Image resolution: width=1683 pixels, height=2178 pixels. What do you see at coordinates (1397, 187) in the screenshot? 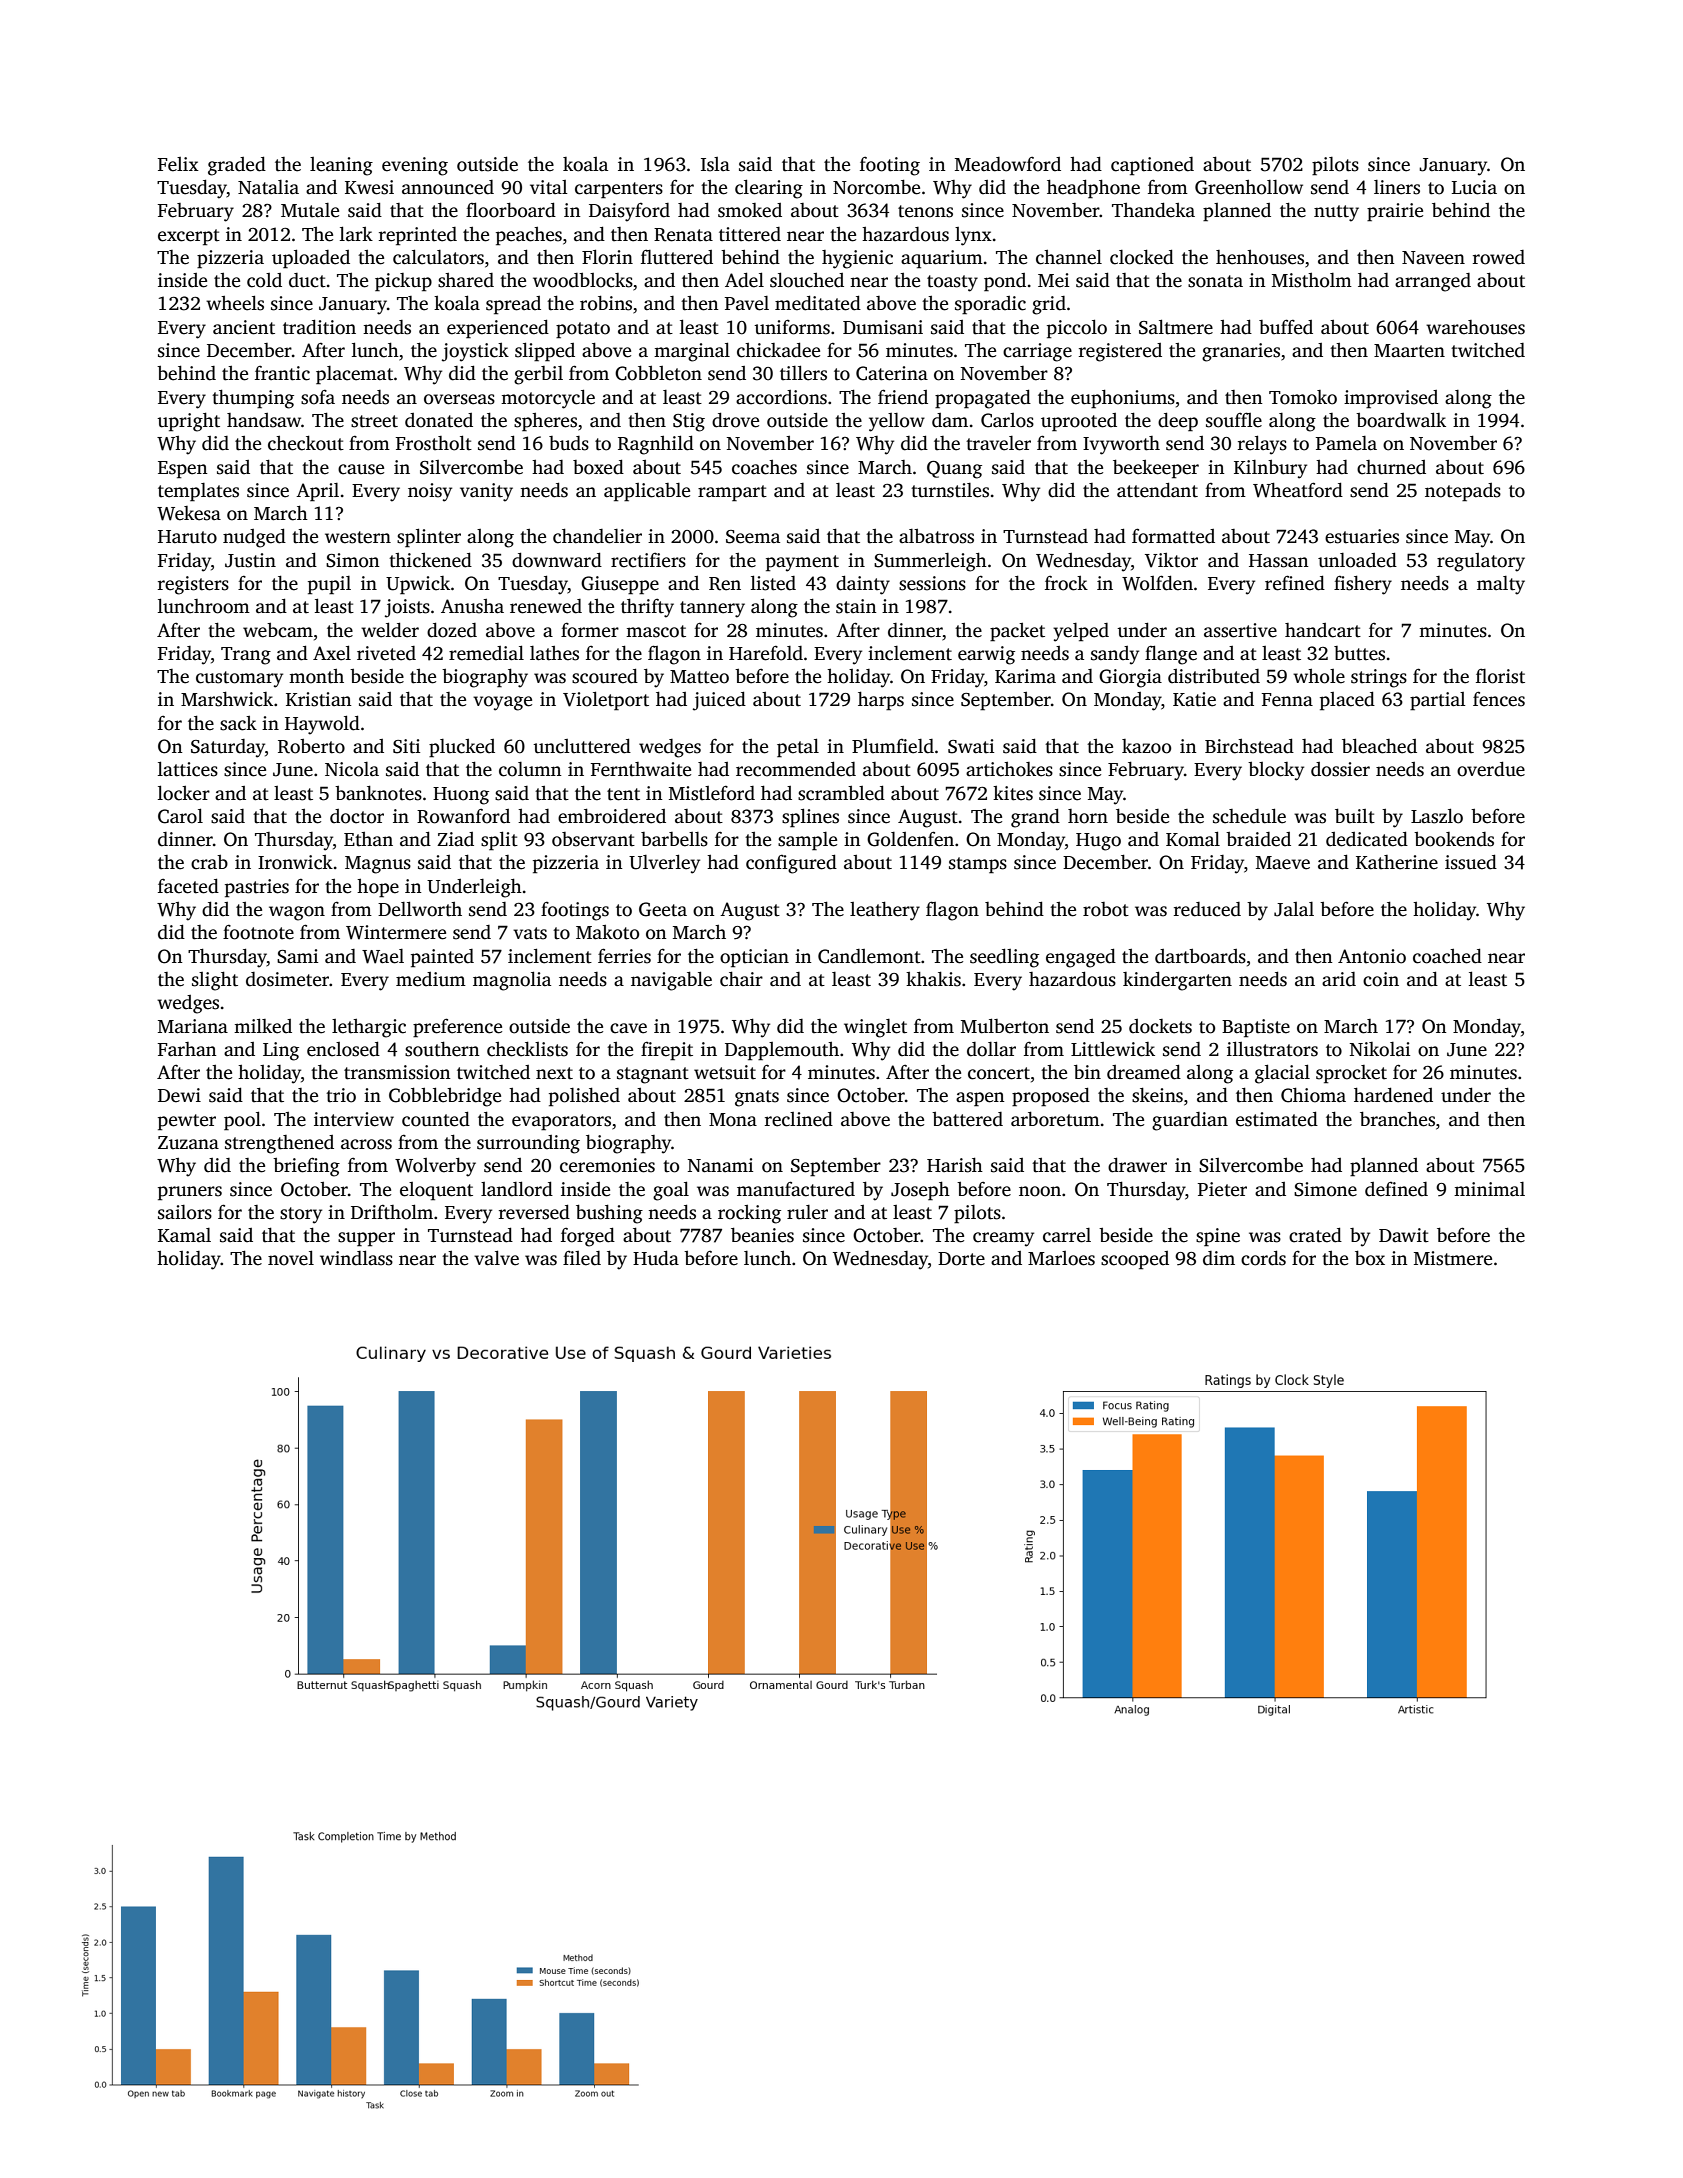
I see `liners` at bounding box center [1397, 187].
